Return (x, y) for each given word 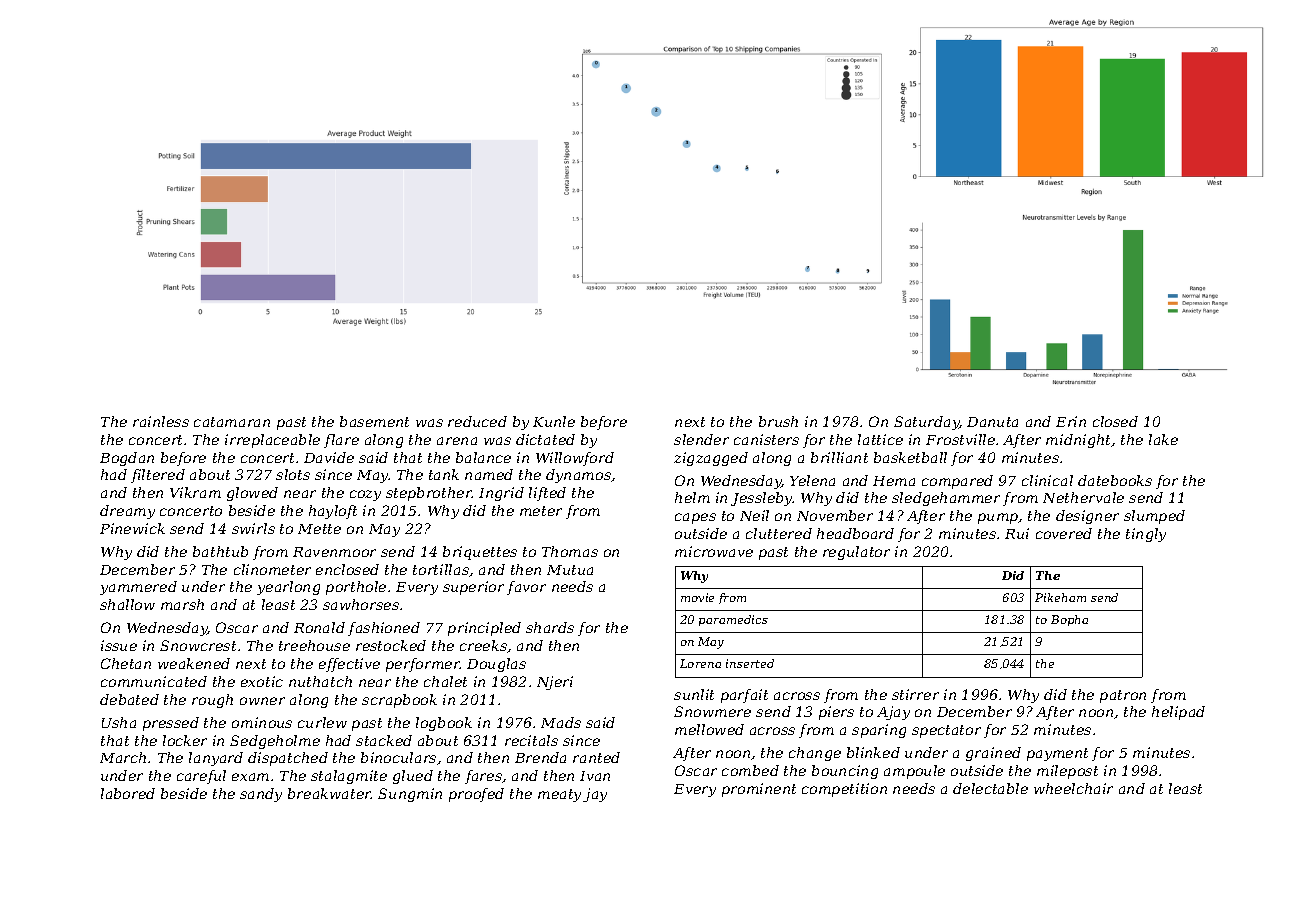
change (815, 754)
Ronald (319, 627)
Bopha (1069, 620)
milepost (1067, 772)
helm (692, 497)
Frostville (960, 439)
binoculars (398, 757)
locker (185, 740)
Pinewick (132, 528)
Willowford (575, 459)
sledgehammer (946, 499)
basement (374, 421)
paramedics (733, 620)
